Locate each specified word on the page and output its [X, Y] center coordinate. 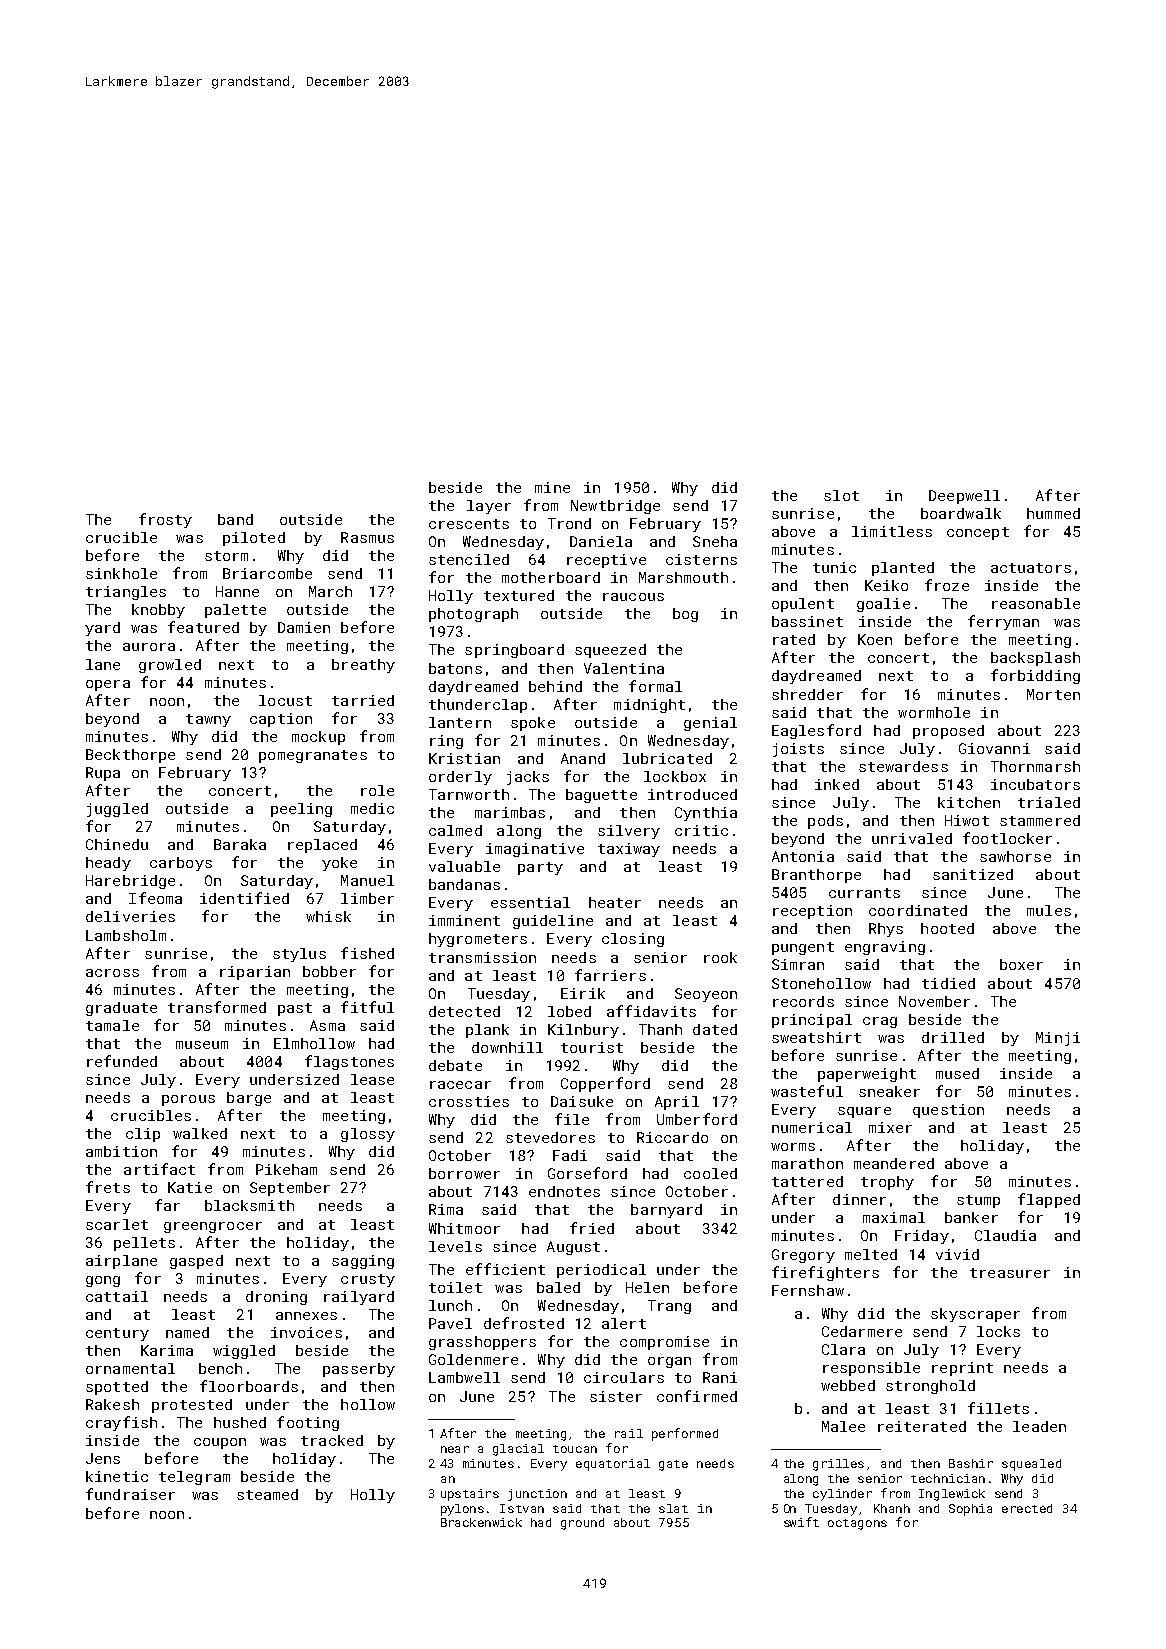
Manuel [367, 880]
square [864, 1112]
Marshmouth [683, 577]
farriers [610, 975]
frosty [165, 520]
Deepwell [964, 497]
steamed [267, 1494]
